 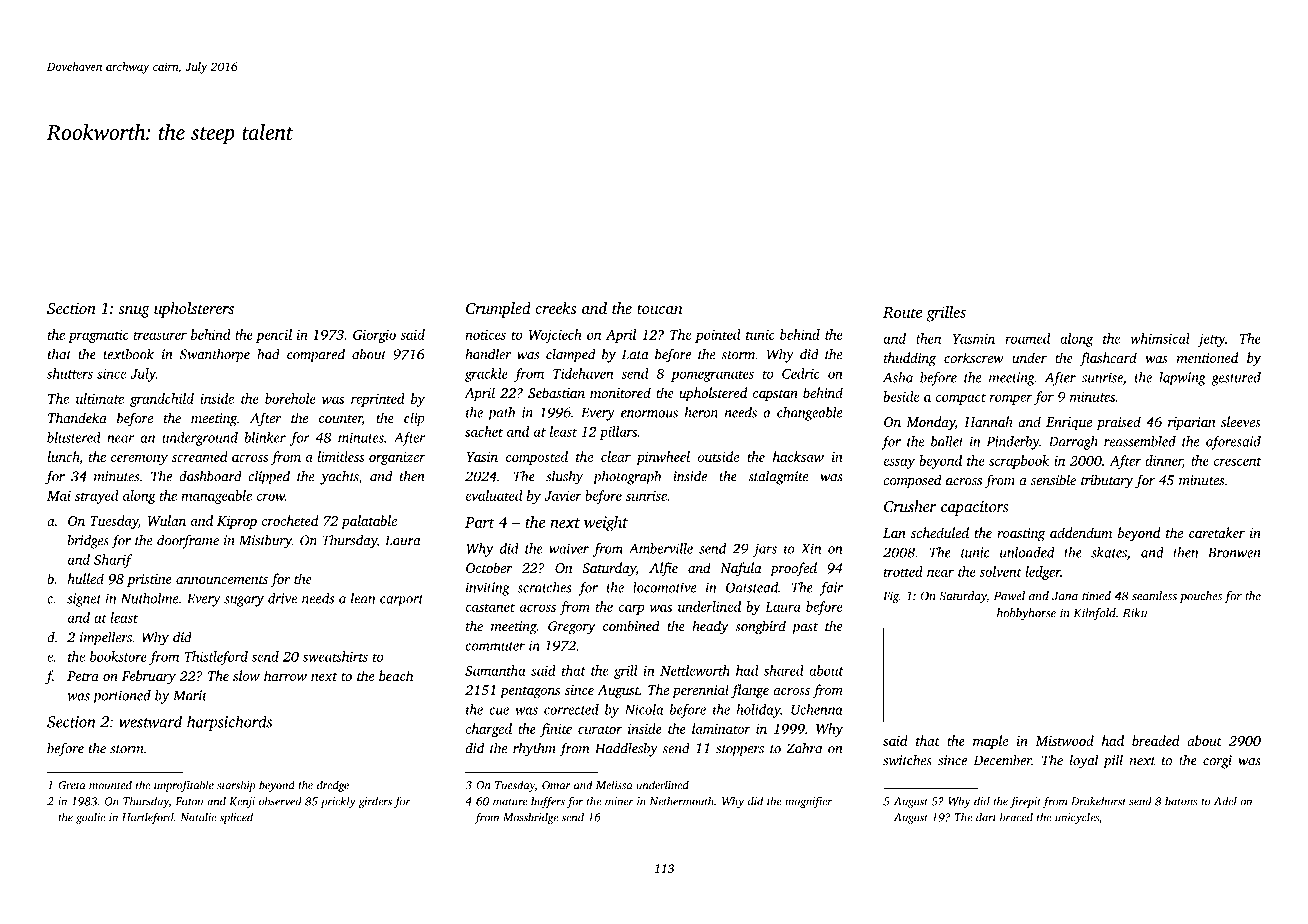 What do you see at coordinates (194, 310) in the page?
I see `upholsterers` at bounding box center [194, 310].
